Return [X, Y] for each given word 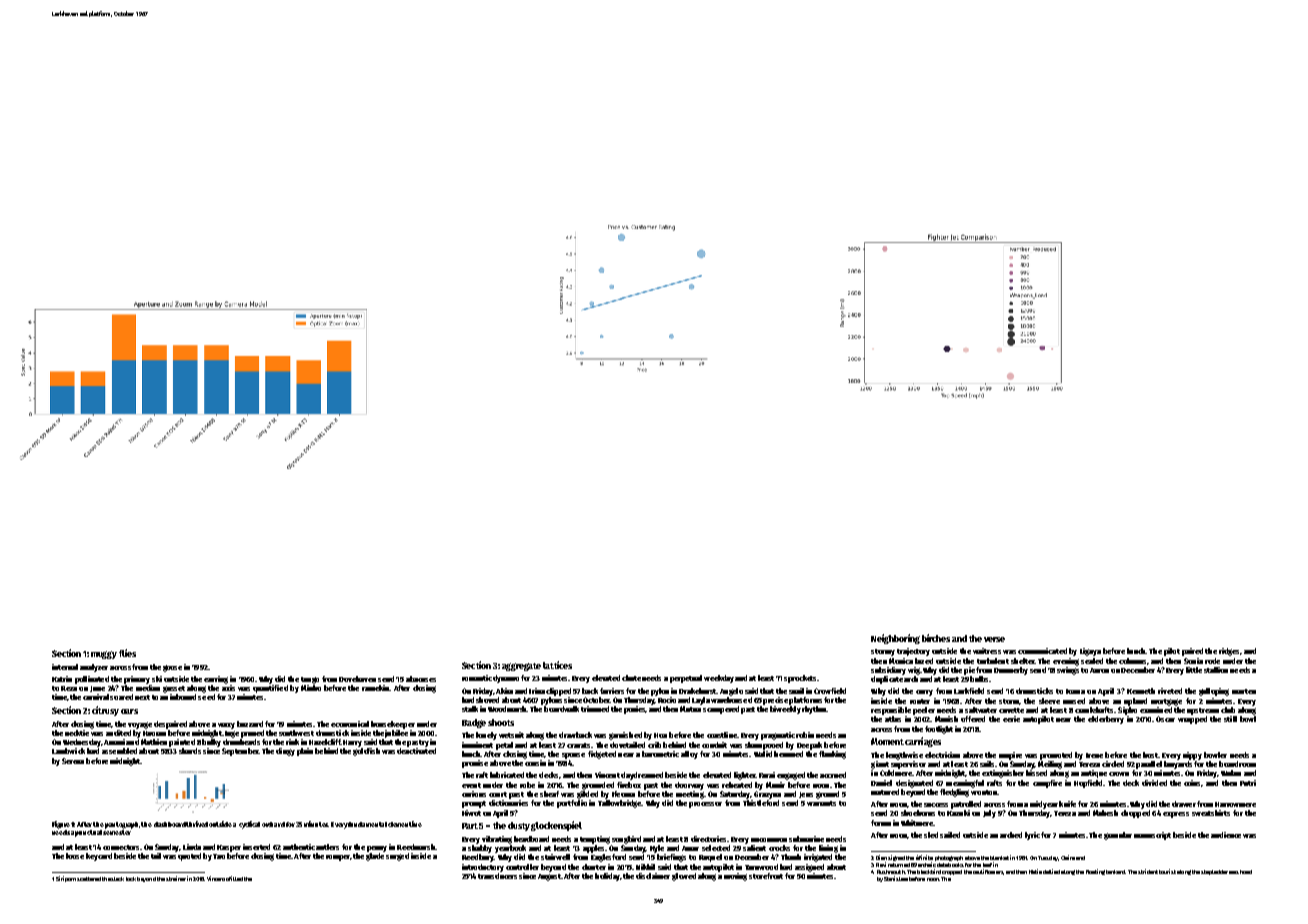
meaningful [965, 784]
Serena [73, 761]
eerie [1011, 719]
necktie [77, 733]
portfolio [572, 804]
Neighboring [895, 639]
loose [75, 856]
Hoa [660, 735]
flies [127, 653]
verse [994, 639]
